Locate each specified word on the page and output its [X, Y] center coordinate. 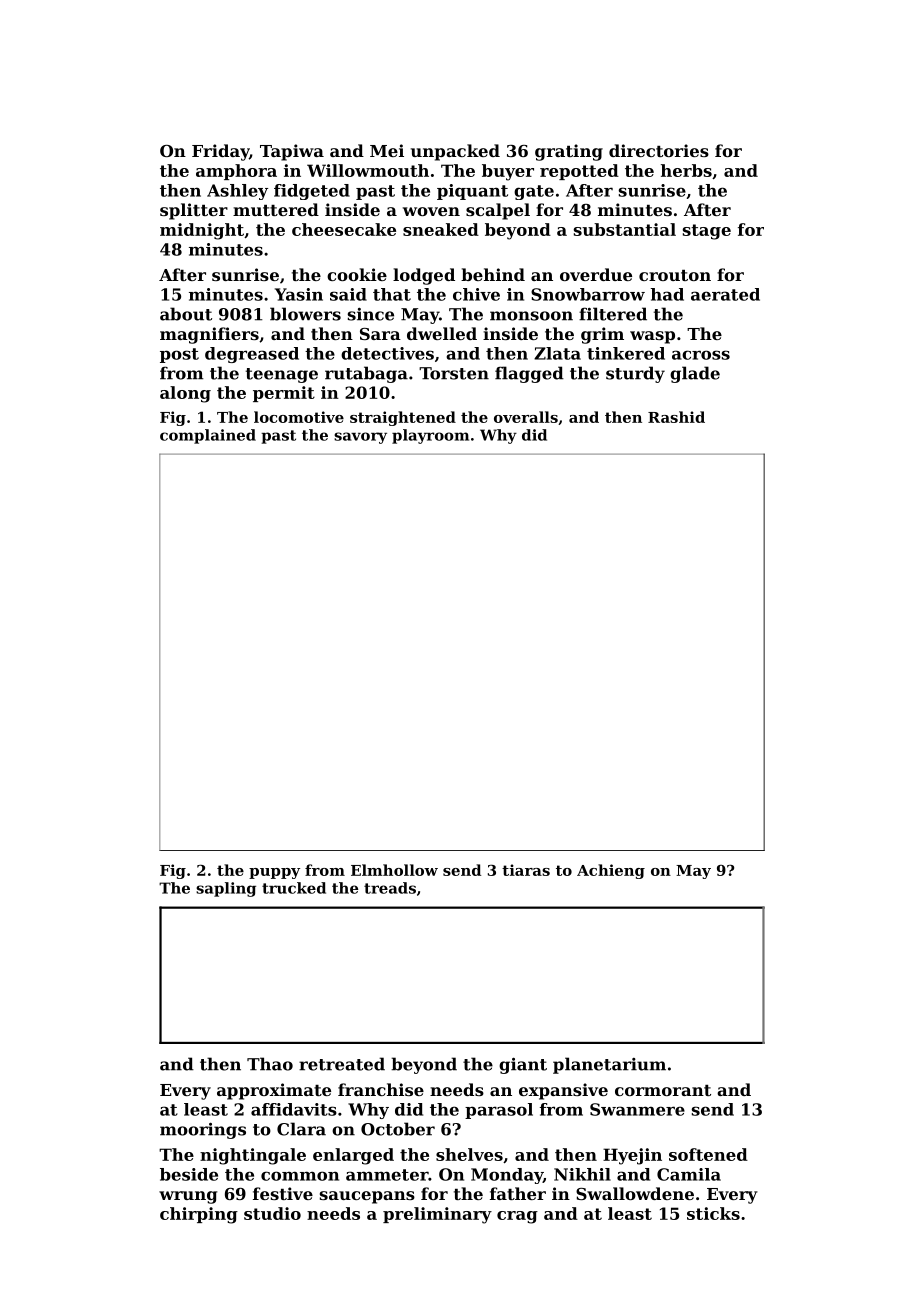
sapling [226, 889]
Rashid [676, 417]
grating [569, 152]
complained [208, 436]
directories [659, 150]
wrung [188, 1197]
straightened [403, 418]
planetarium [609, 1065]
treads [390, 888]
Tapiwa [292, 152]
